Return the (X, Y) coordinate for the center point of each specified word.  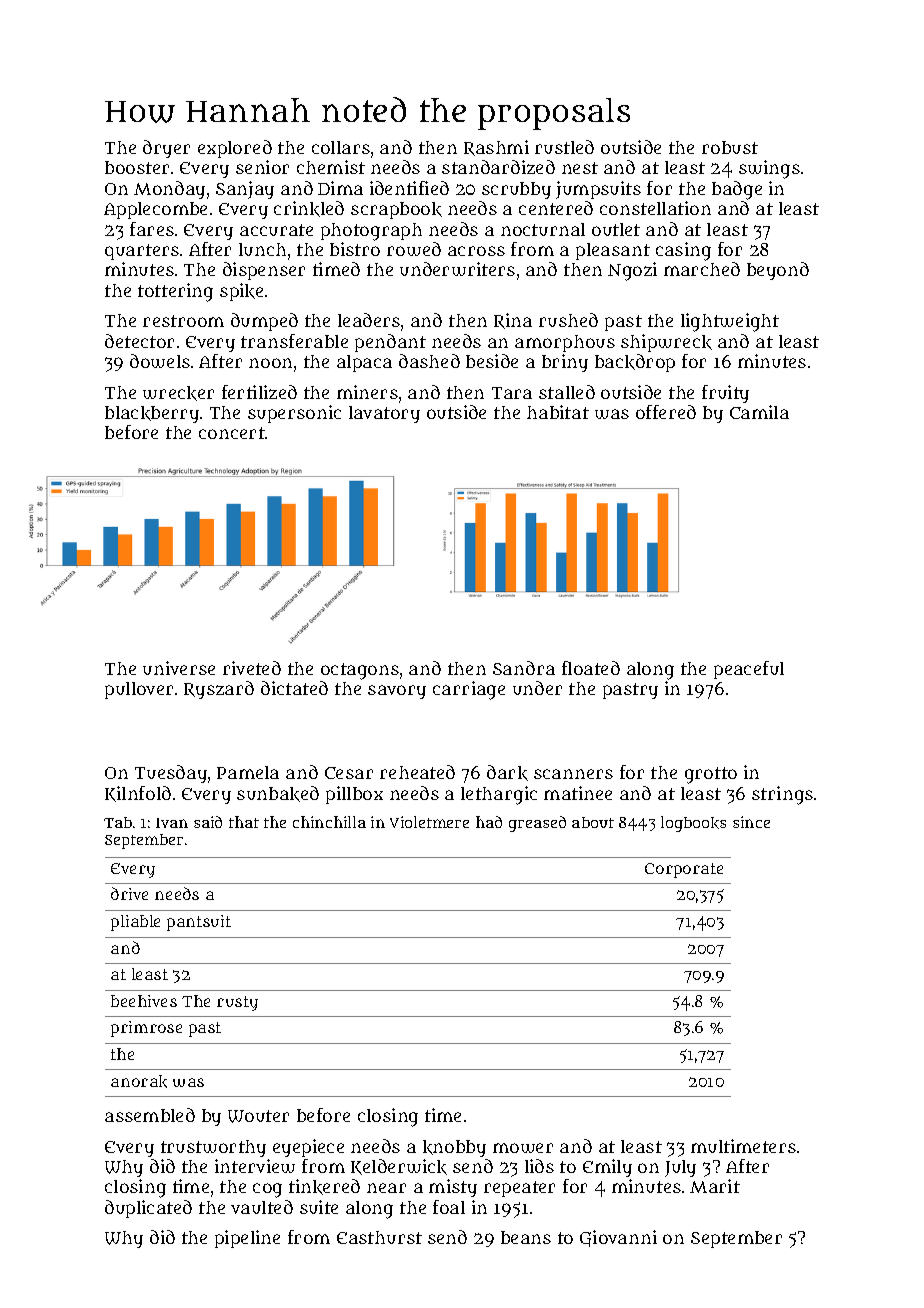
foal (449, 1207)
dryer (166, 149)
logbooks (693, 824)
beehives (144, 1001)
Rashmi (496, 148)
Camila (759, 412)
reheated (417, 772)
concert (232, 433)
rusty (237, 1003)
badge (737, 190)
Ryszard (219, 690)
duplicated (148, 1209)
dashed (429, 361)
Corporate (684, 870)
